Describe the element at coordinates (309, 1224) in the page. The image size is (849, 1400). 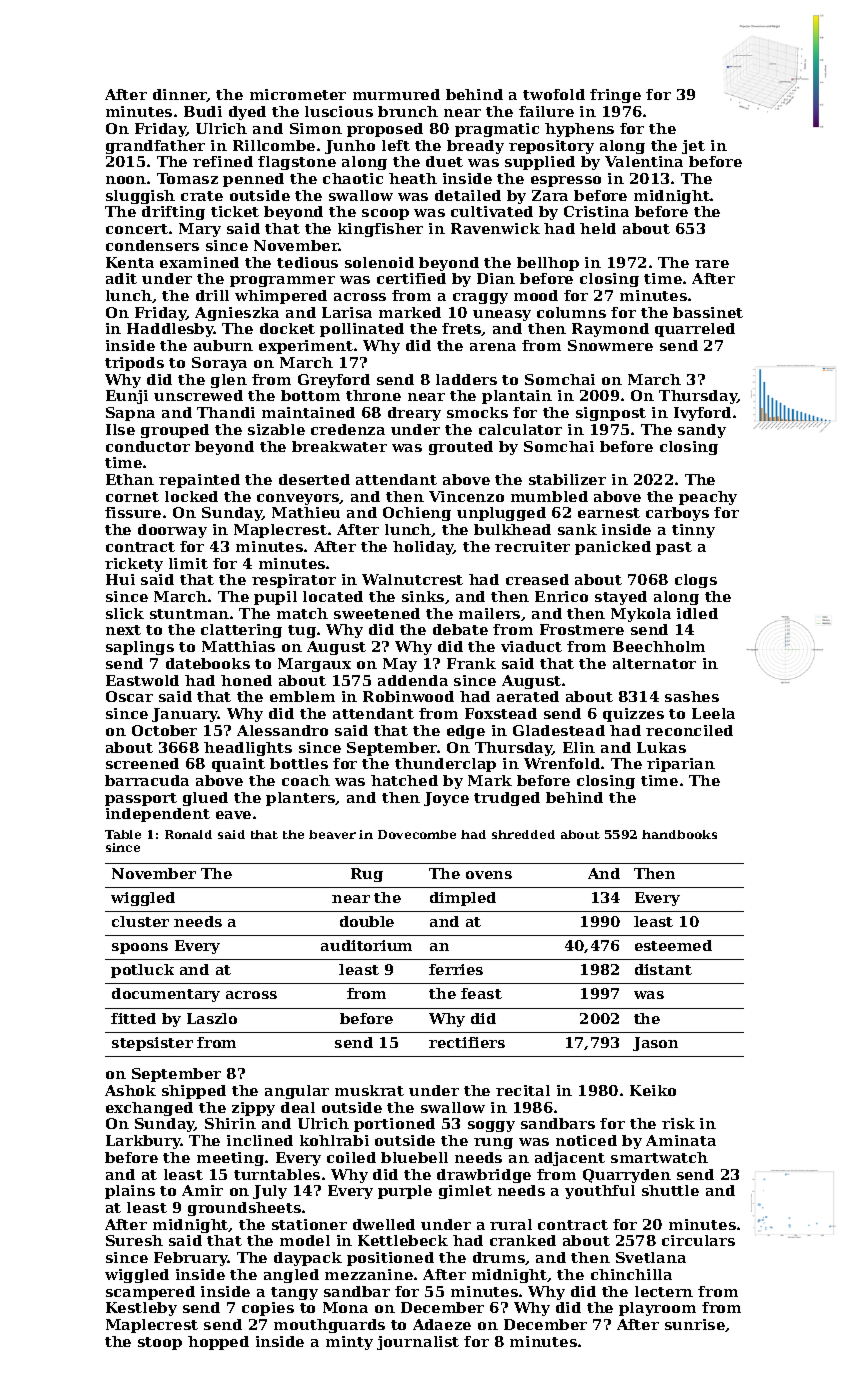
I see `stationer` at that location.
